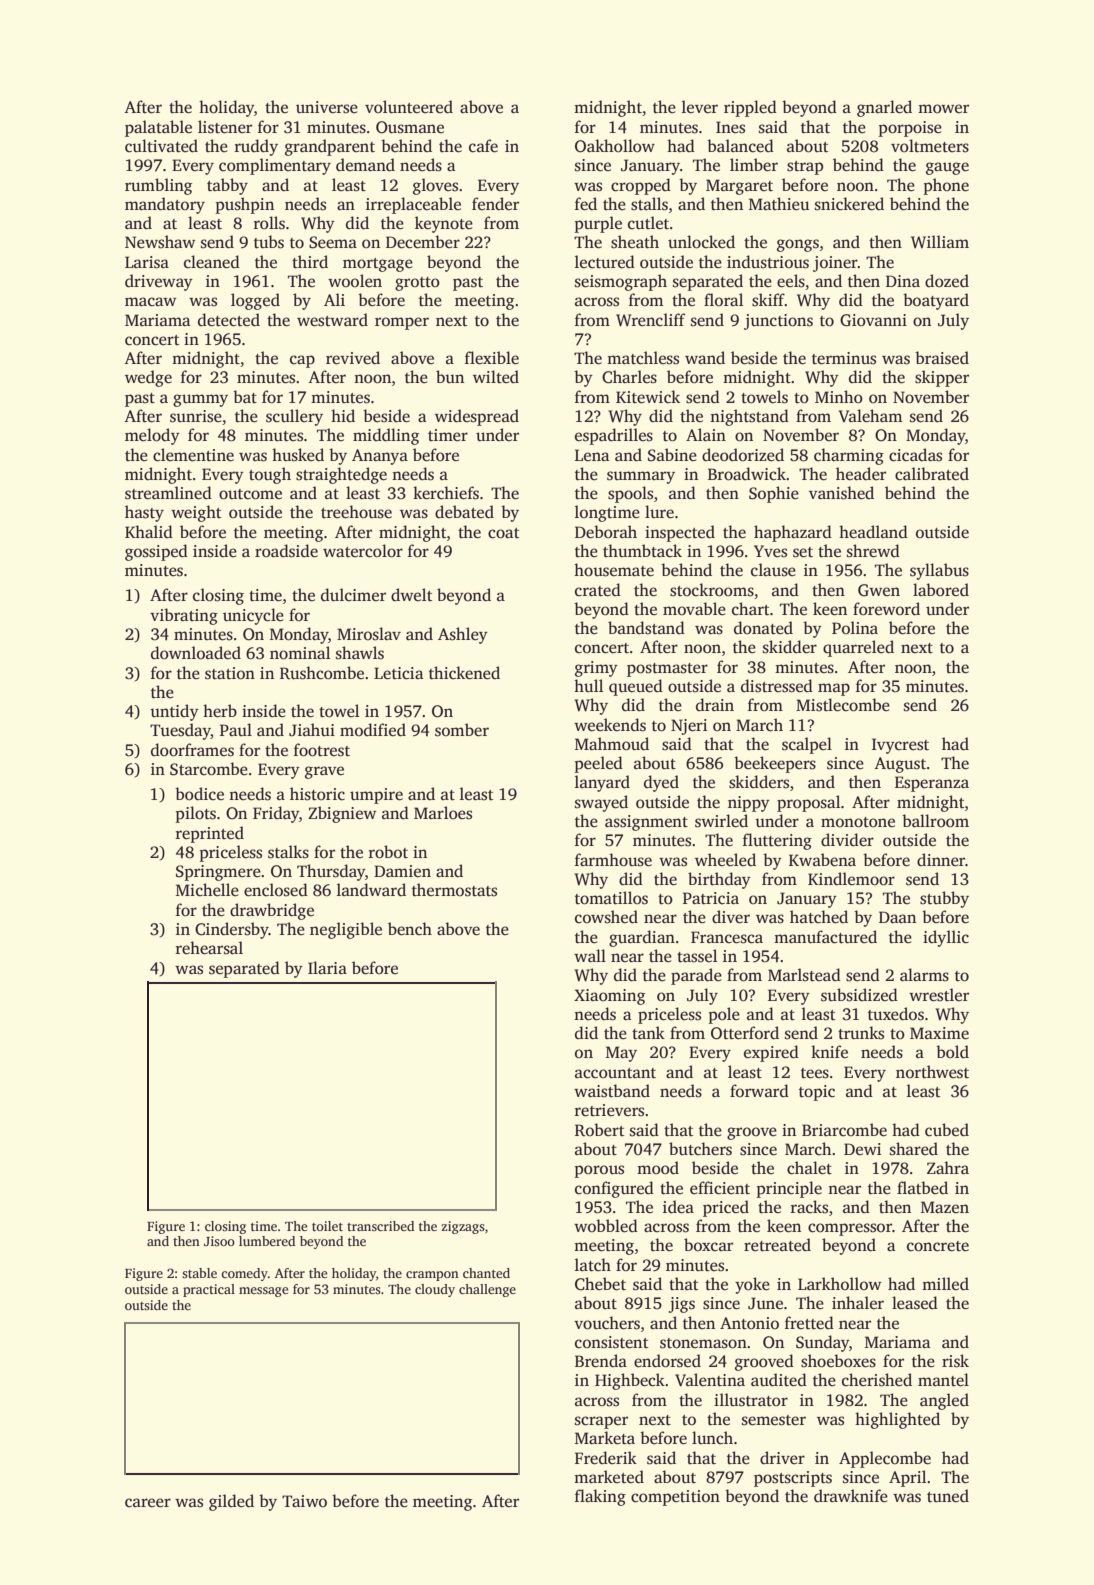 The image size is (1094, 1585). Describe the element at coordinates (752, 1285) in the page. I see `yoke` at that location.
